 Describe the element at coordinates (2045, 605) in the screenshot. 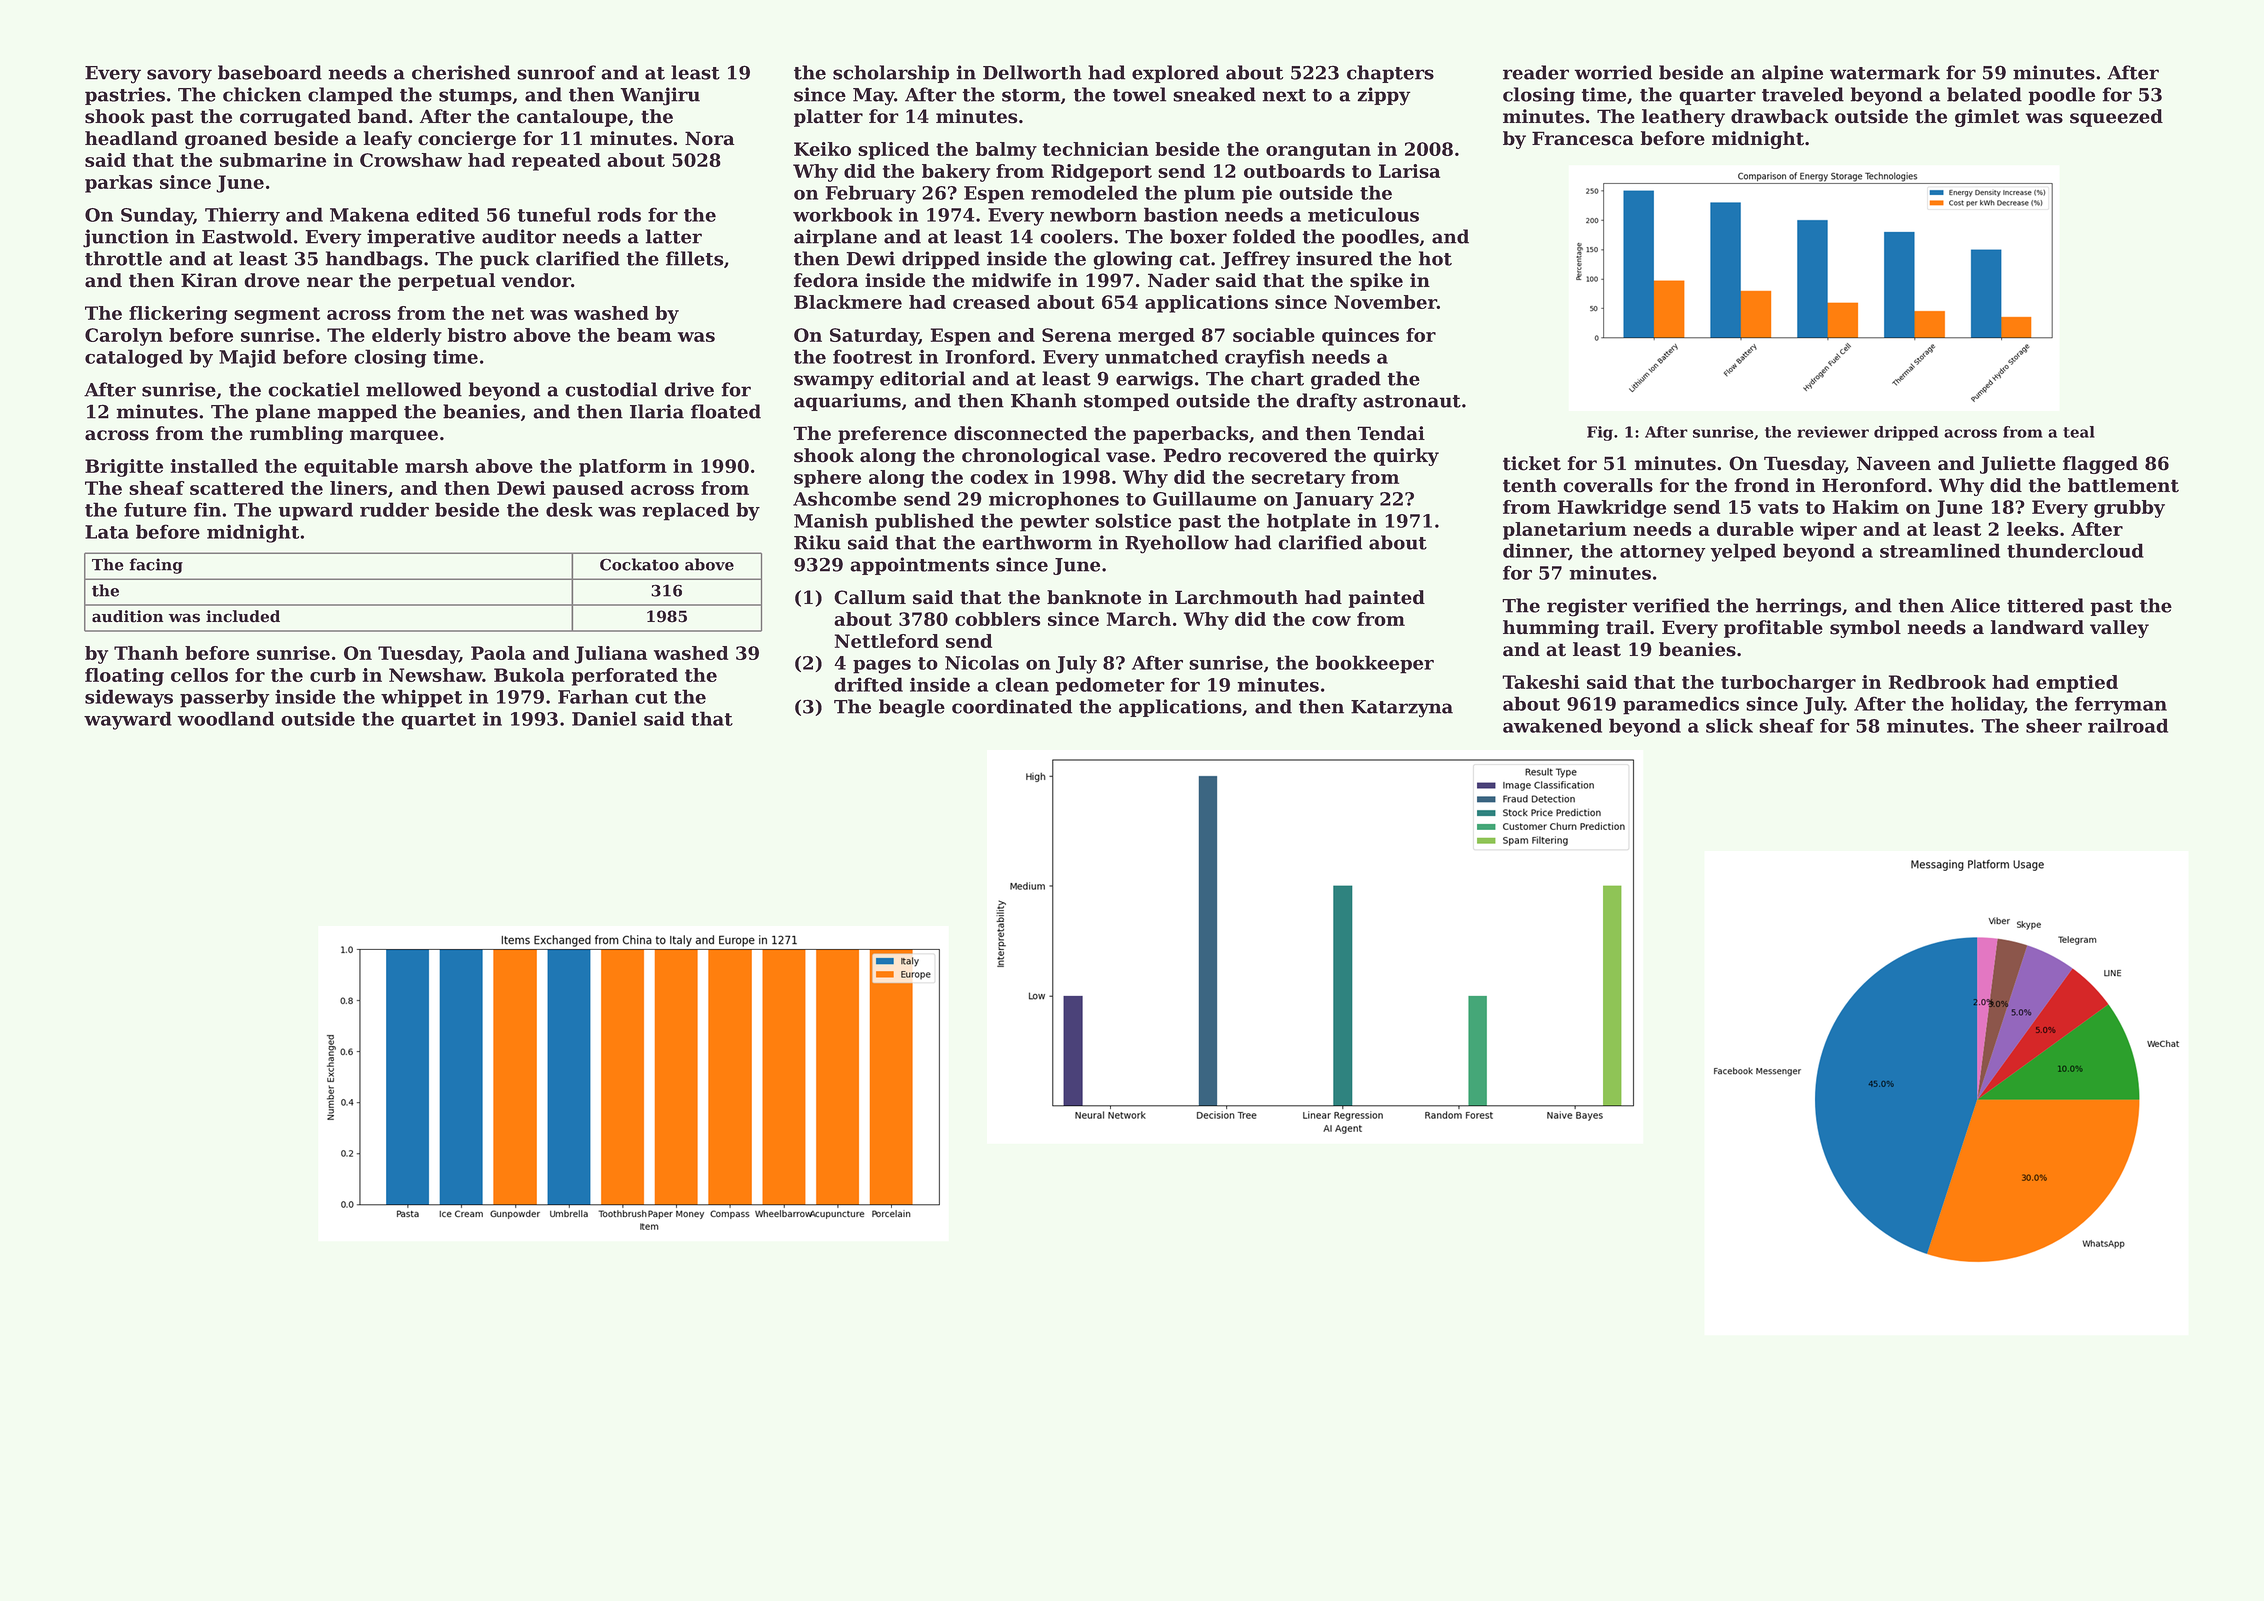

I see `tittered` at that location.
